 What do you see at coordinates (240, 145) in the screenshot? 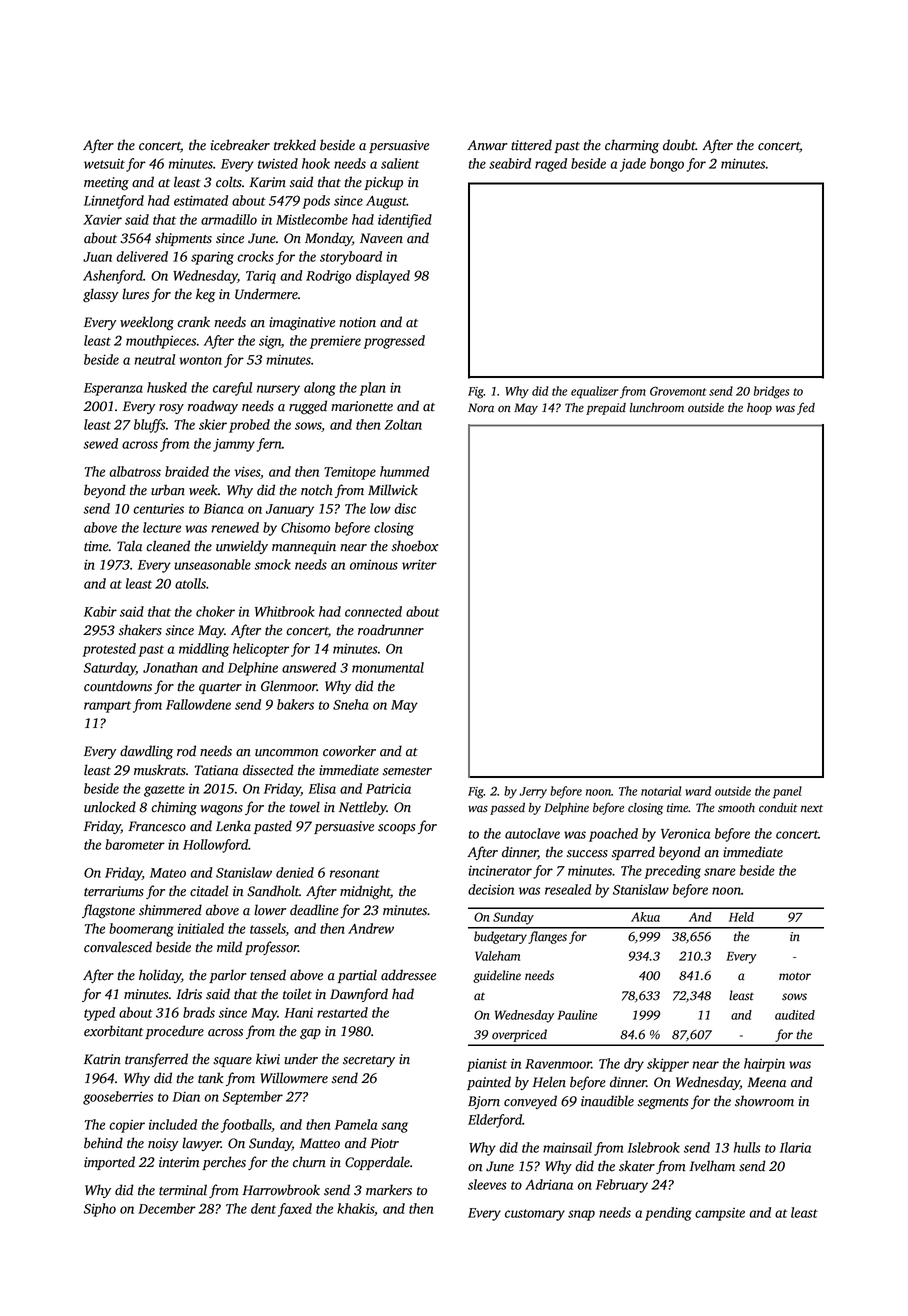
I see `icebreaker` at bounding box center [240, 145].
